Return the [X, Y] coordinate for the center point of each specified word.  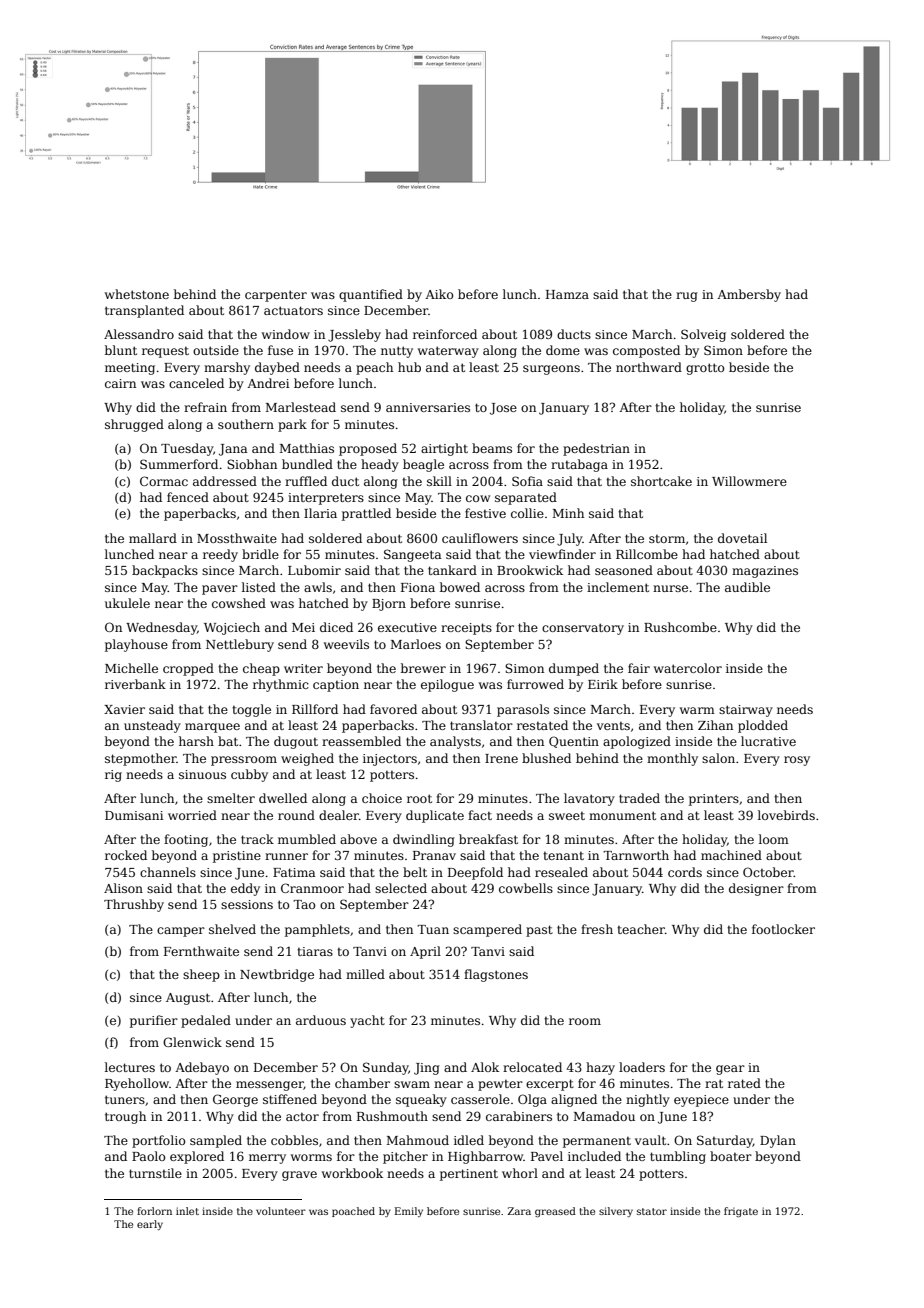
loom [774, 839]
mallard [153, 538]
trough [125, 1117]
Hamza [567, 294]
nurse [670, 588]
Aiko [439, 294]
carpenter [276, 296]
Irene [501, 758]
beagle [423, 465]
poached [353, 1212]
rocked [126, 855]
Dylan [778, 1141]
